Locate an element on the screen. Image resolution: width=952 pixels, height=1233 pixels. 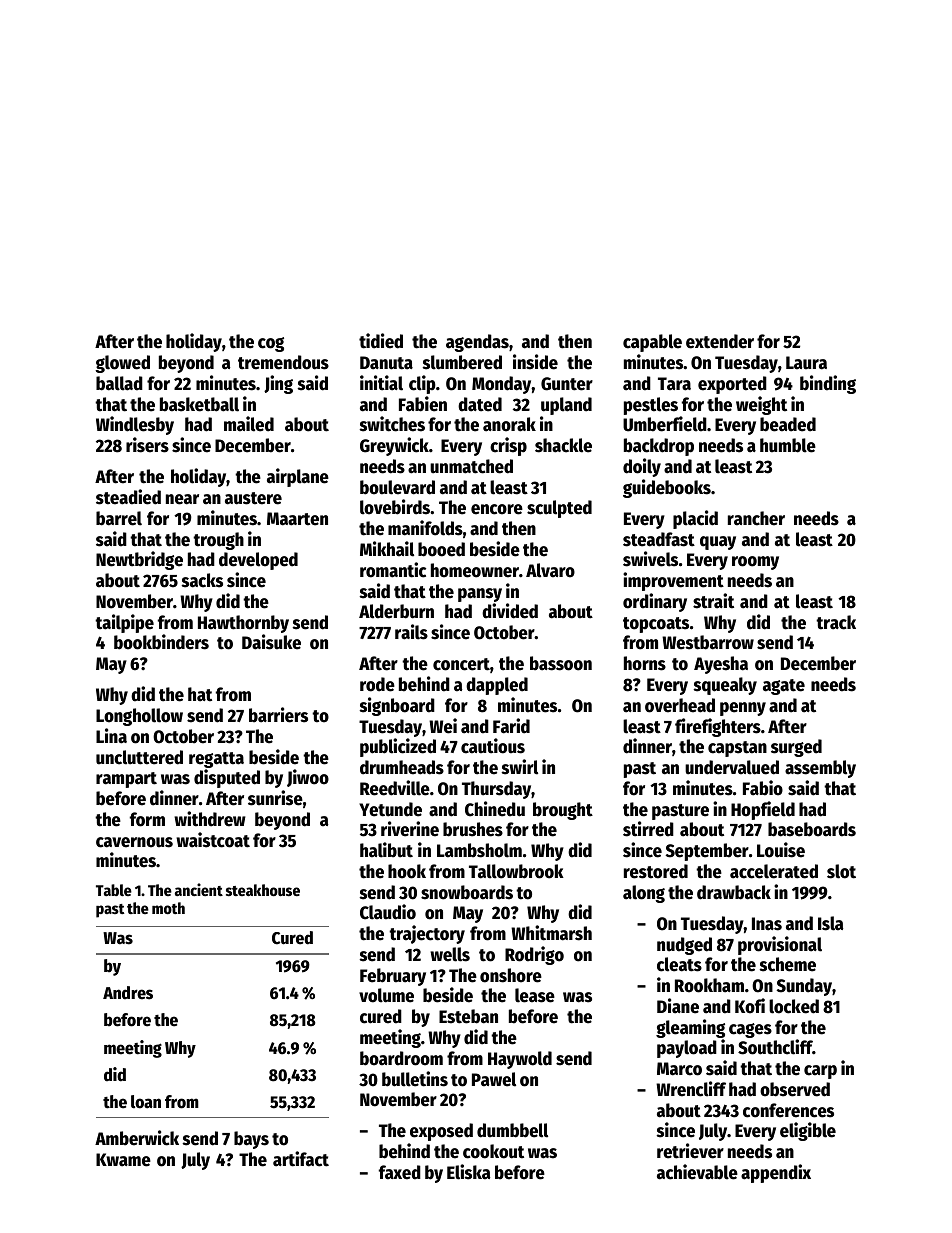
Laura is located at coordinates (806, 363).
